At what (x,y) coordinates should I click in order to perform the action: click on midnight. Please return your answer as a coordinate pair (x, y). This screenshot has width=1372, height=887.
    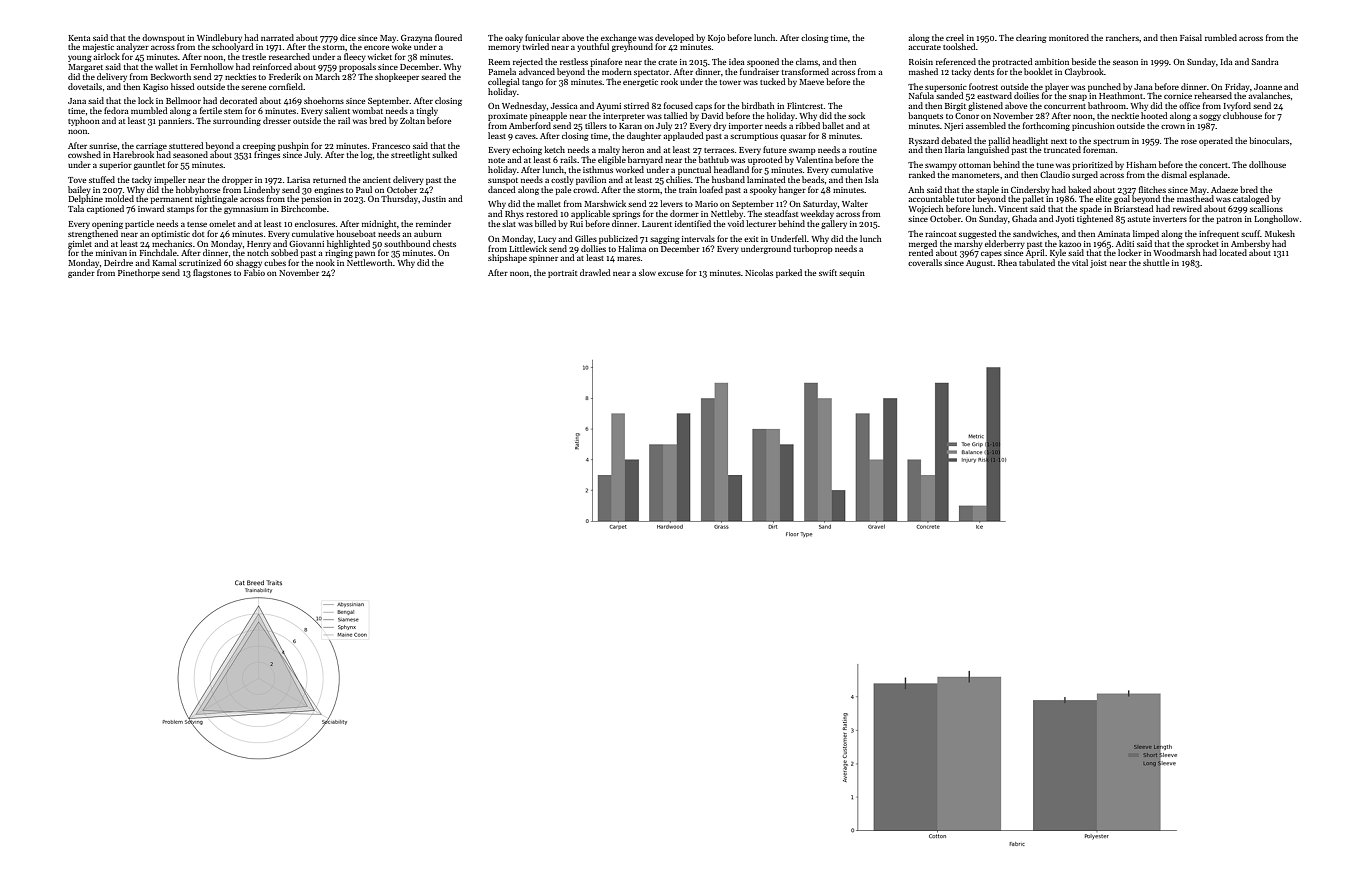
    Looking at the image, I should click on (379, 224).
